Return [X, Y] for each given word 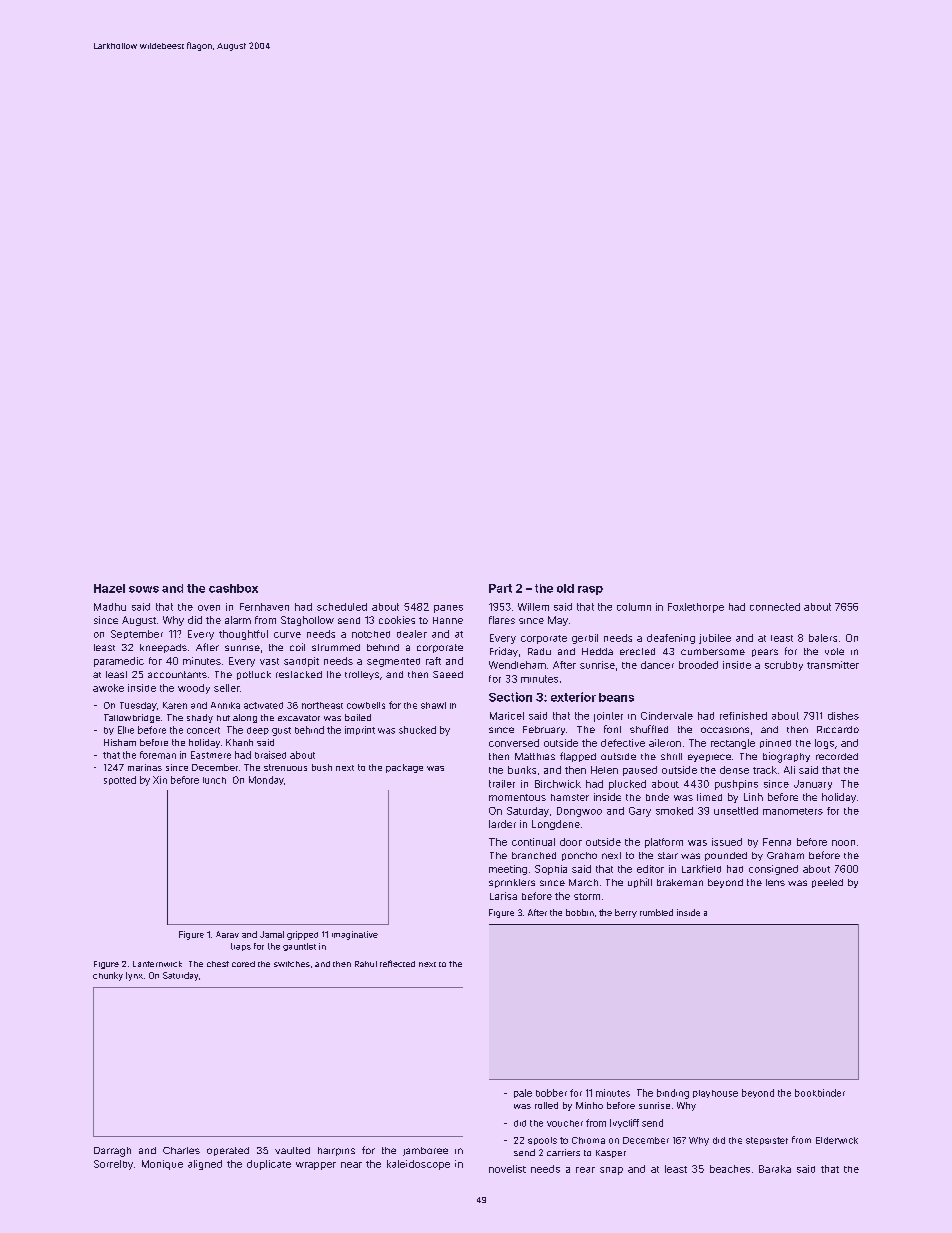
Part [500, 588]
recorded [837, 756]
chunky [108, 976]
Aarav [227, 934]
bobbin [580, 912]
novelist [507, 1169]
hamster [570, 797]
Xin [160, 780]
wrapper [316, 1166]
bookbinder [820, 1093]
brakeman [680, 882]
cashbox [233, 588]
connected [775, 607]
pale [523, 1093]
